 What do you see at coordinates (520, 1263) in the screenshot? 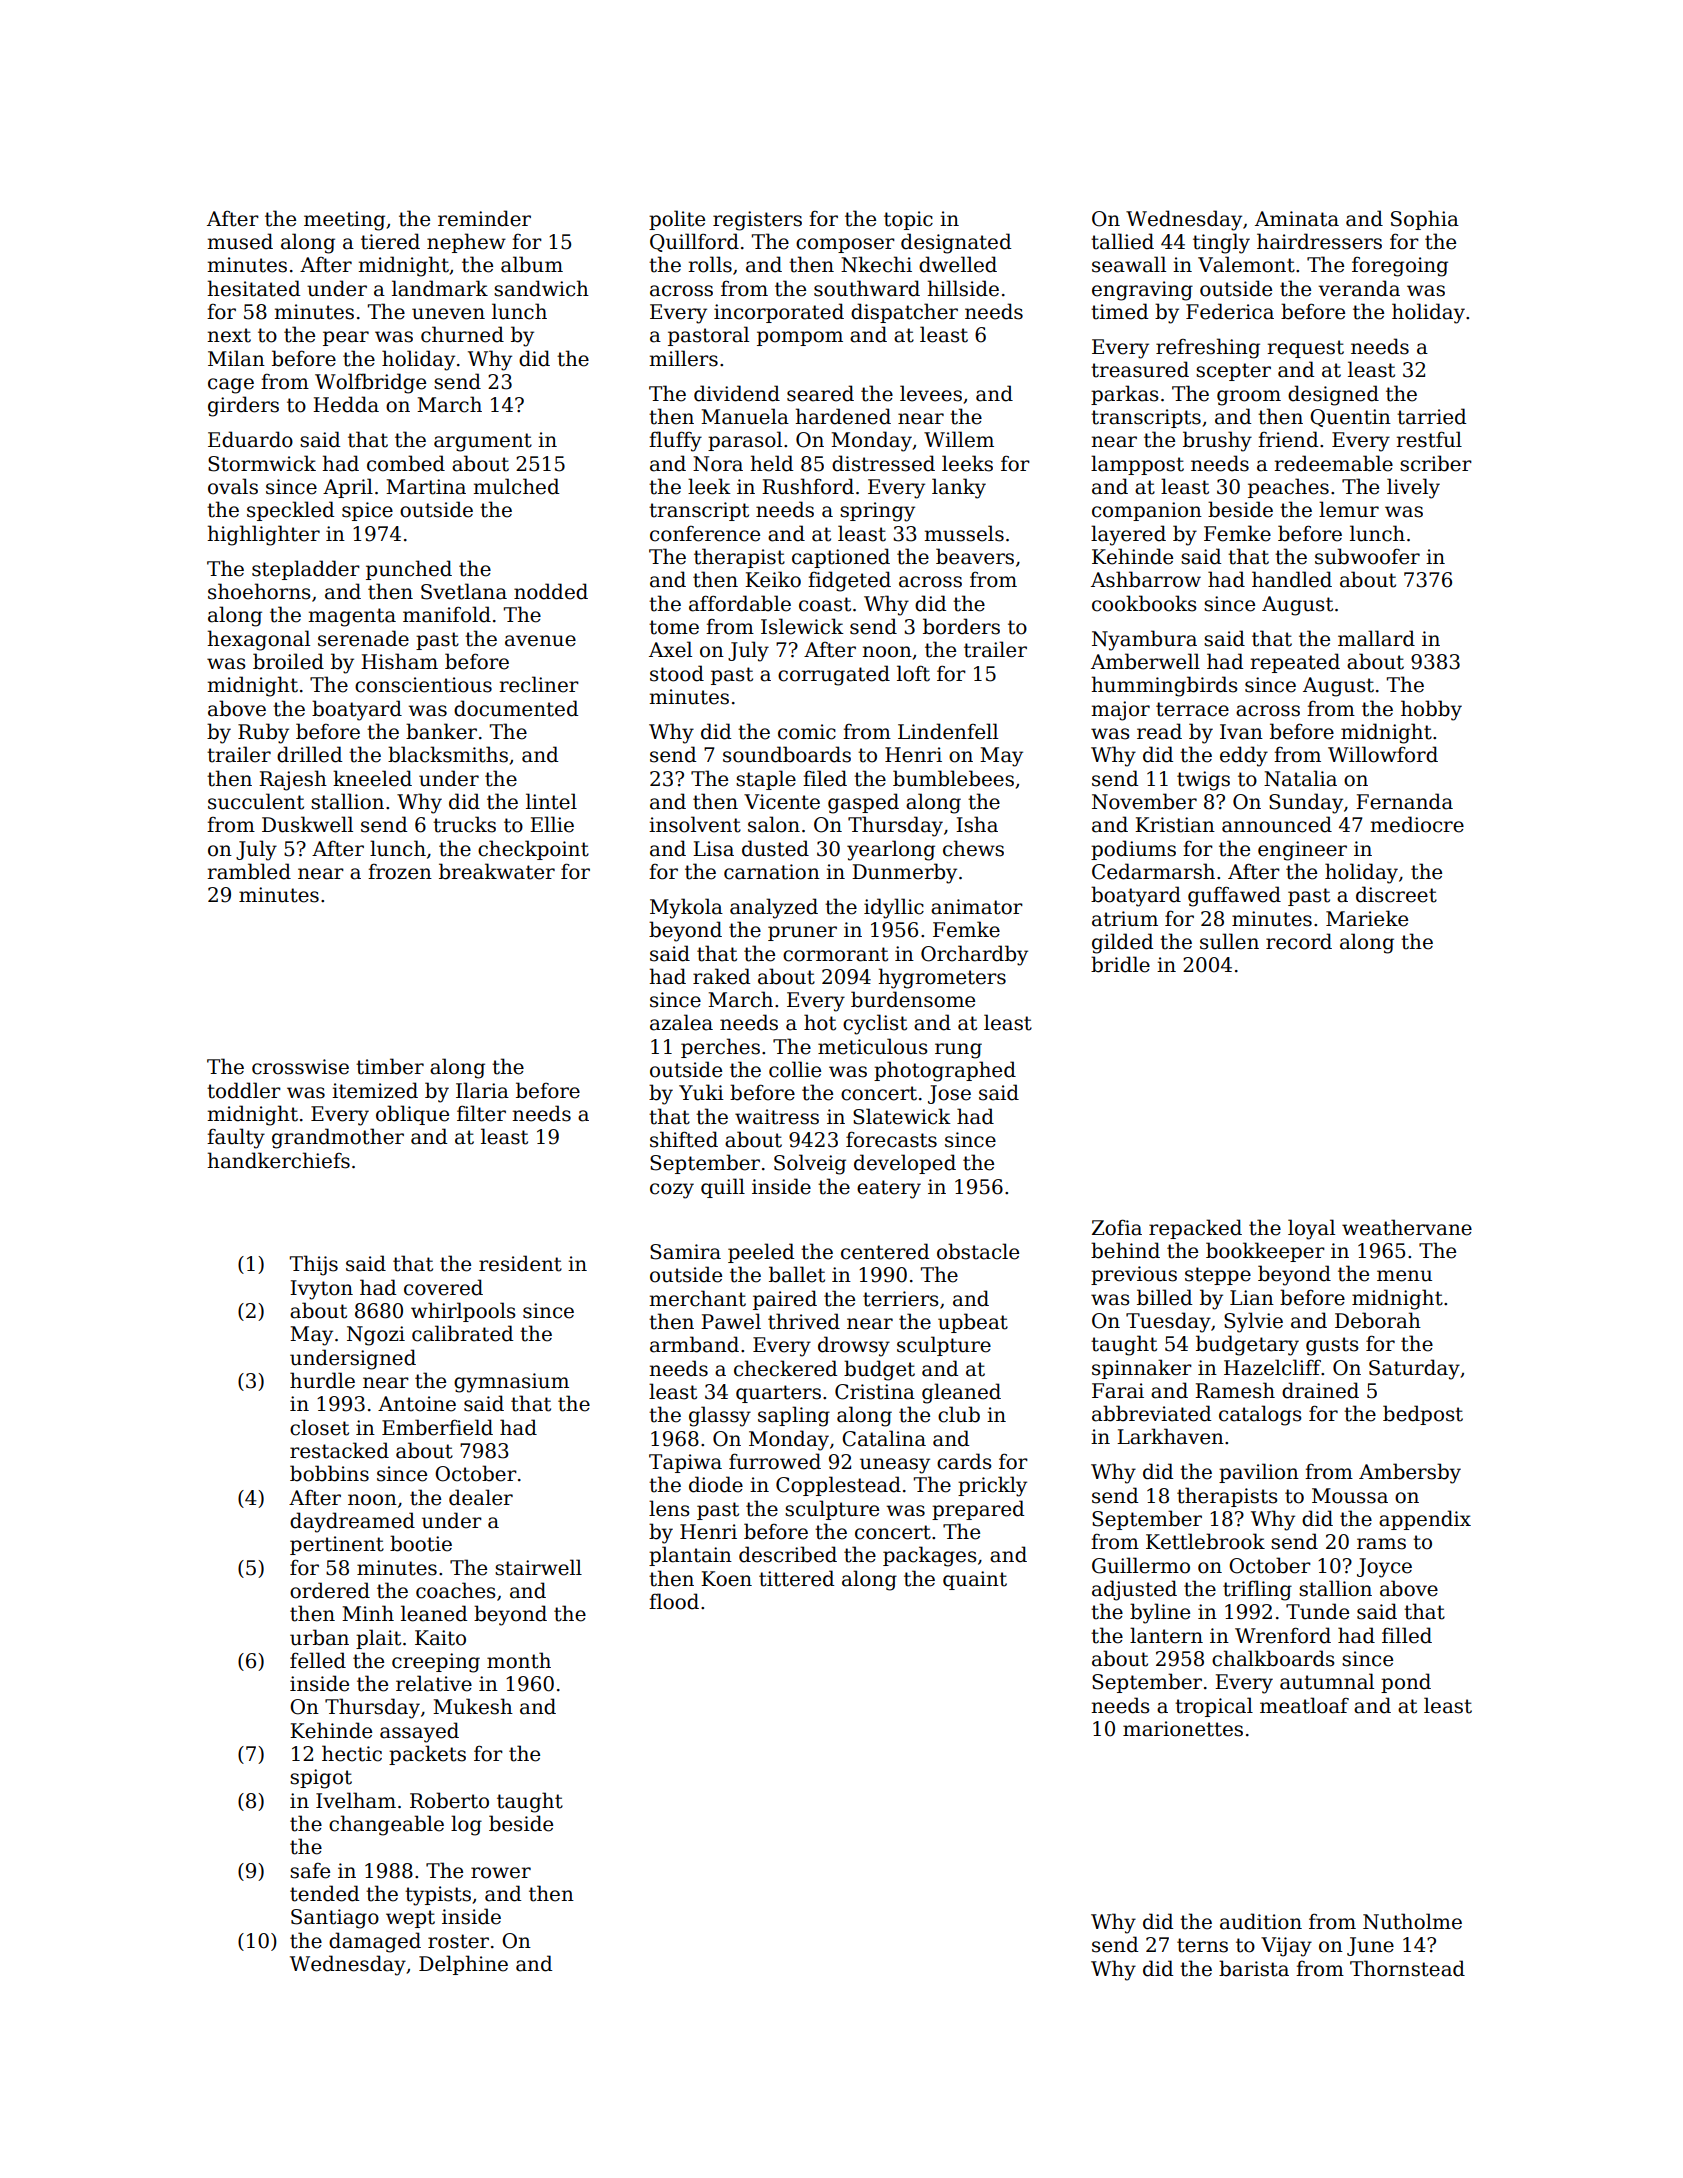
I see `resident` at bounding box center [520, 1263].
